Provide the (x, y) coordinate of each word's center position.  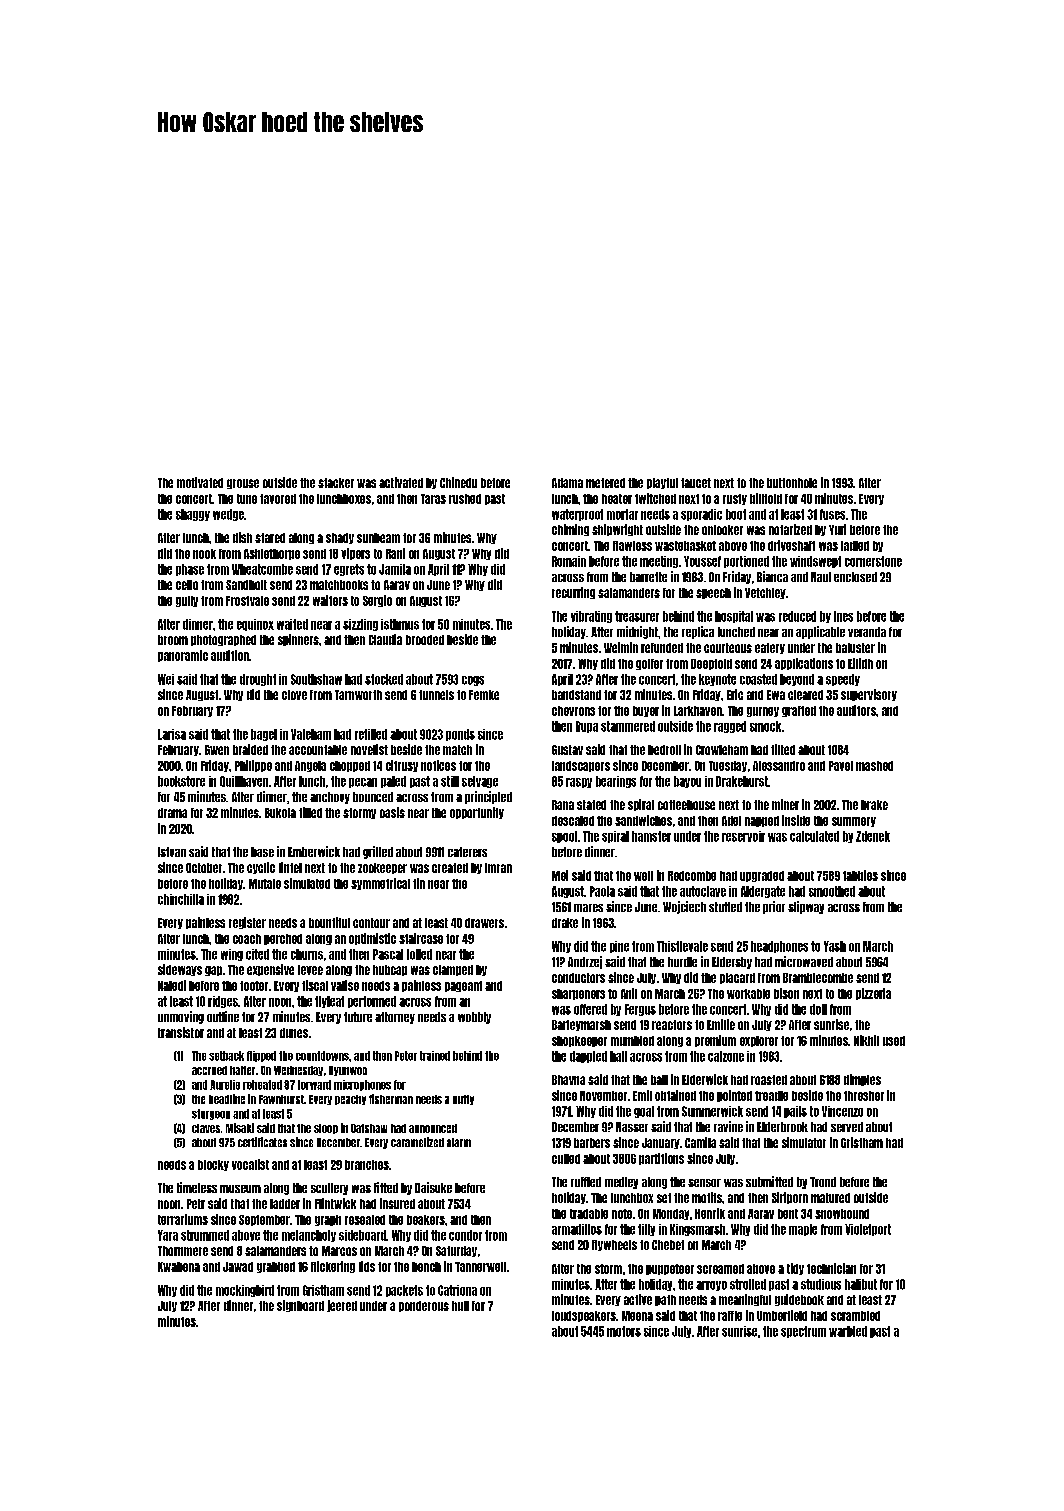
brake (874, 805)
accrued (209, 1070)
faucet (696, 483)
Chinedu (458, 482)
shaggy (193, 515)
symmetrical (380, 884)
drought (258, 680)
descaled (573, 821)
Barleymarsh (581, 1025)
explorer (759, 1041)
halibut (861, 1284)
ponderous (424, 1306)
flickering (333, 1267)
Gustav (567, 750)
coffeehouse (686, 805)
